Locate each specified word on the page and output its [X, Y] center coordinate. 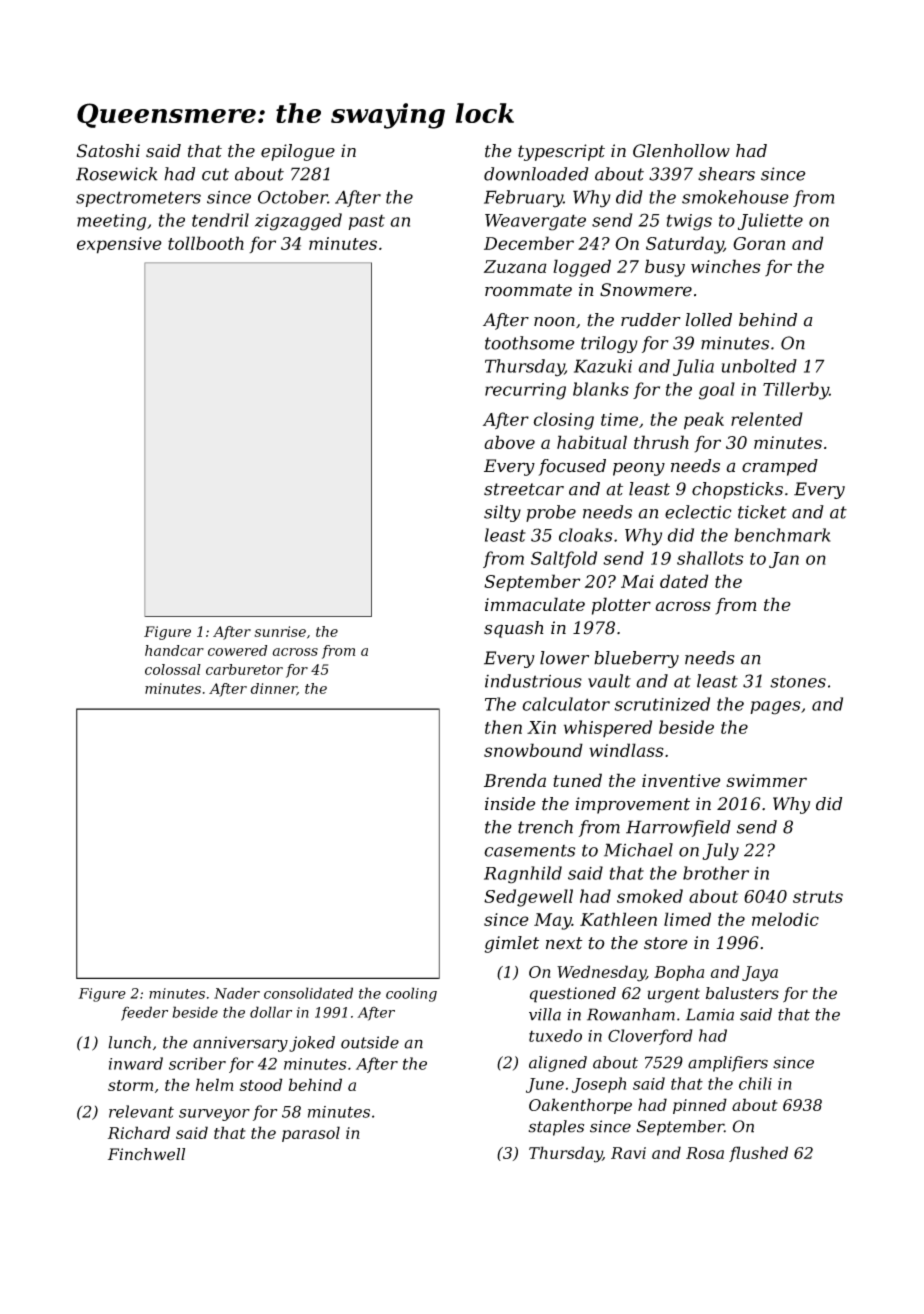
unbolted [759, 366]
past [366, 222]
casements [529, 851]
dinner [274, 689]
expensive [119, 245]
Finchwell [146, 1154]
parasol [311, 1134]
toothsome [530, 343]
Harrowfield [678, 828]
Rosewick [117, 174]
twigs [689, 222]
